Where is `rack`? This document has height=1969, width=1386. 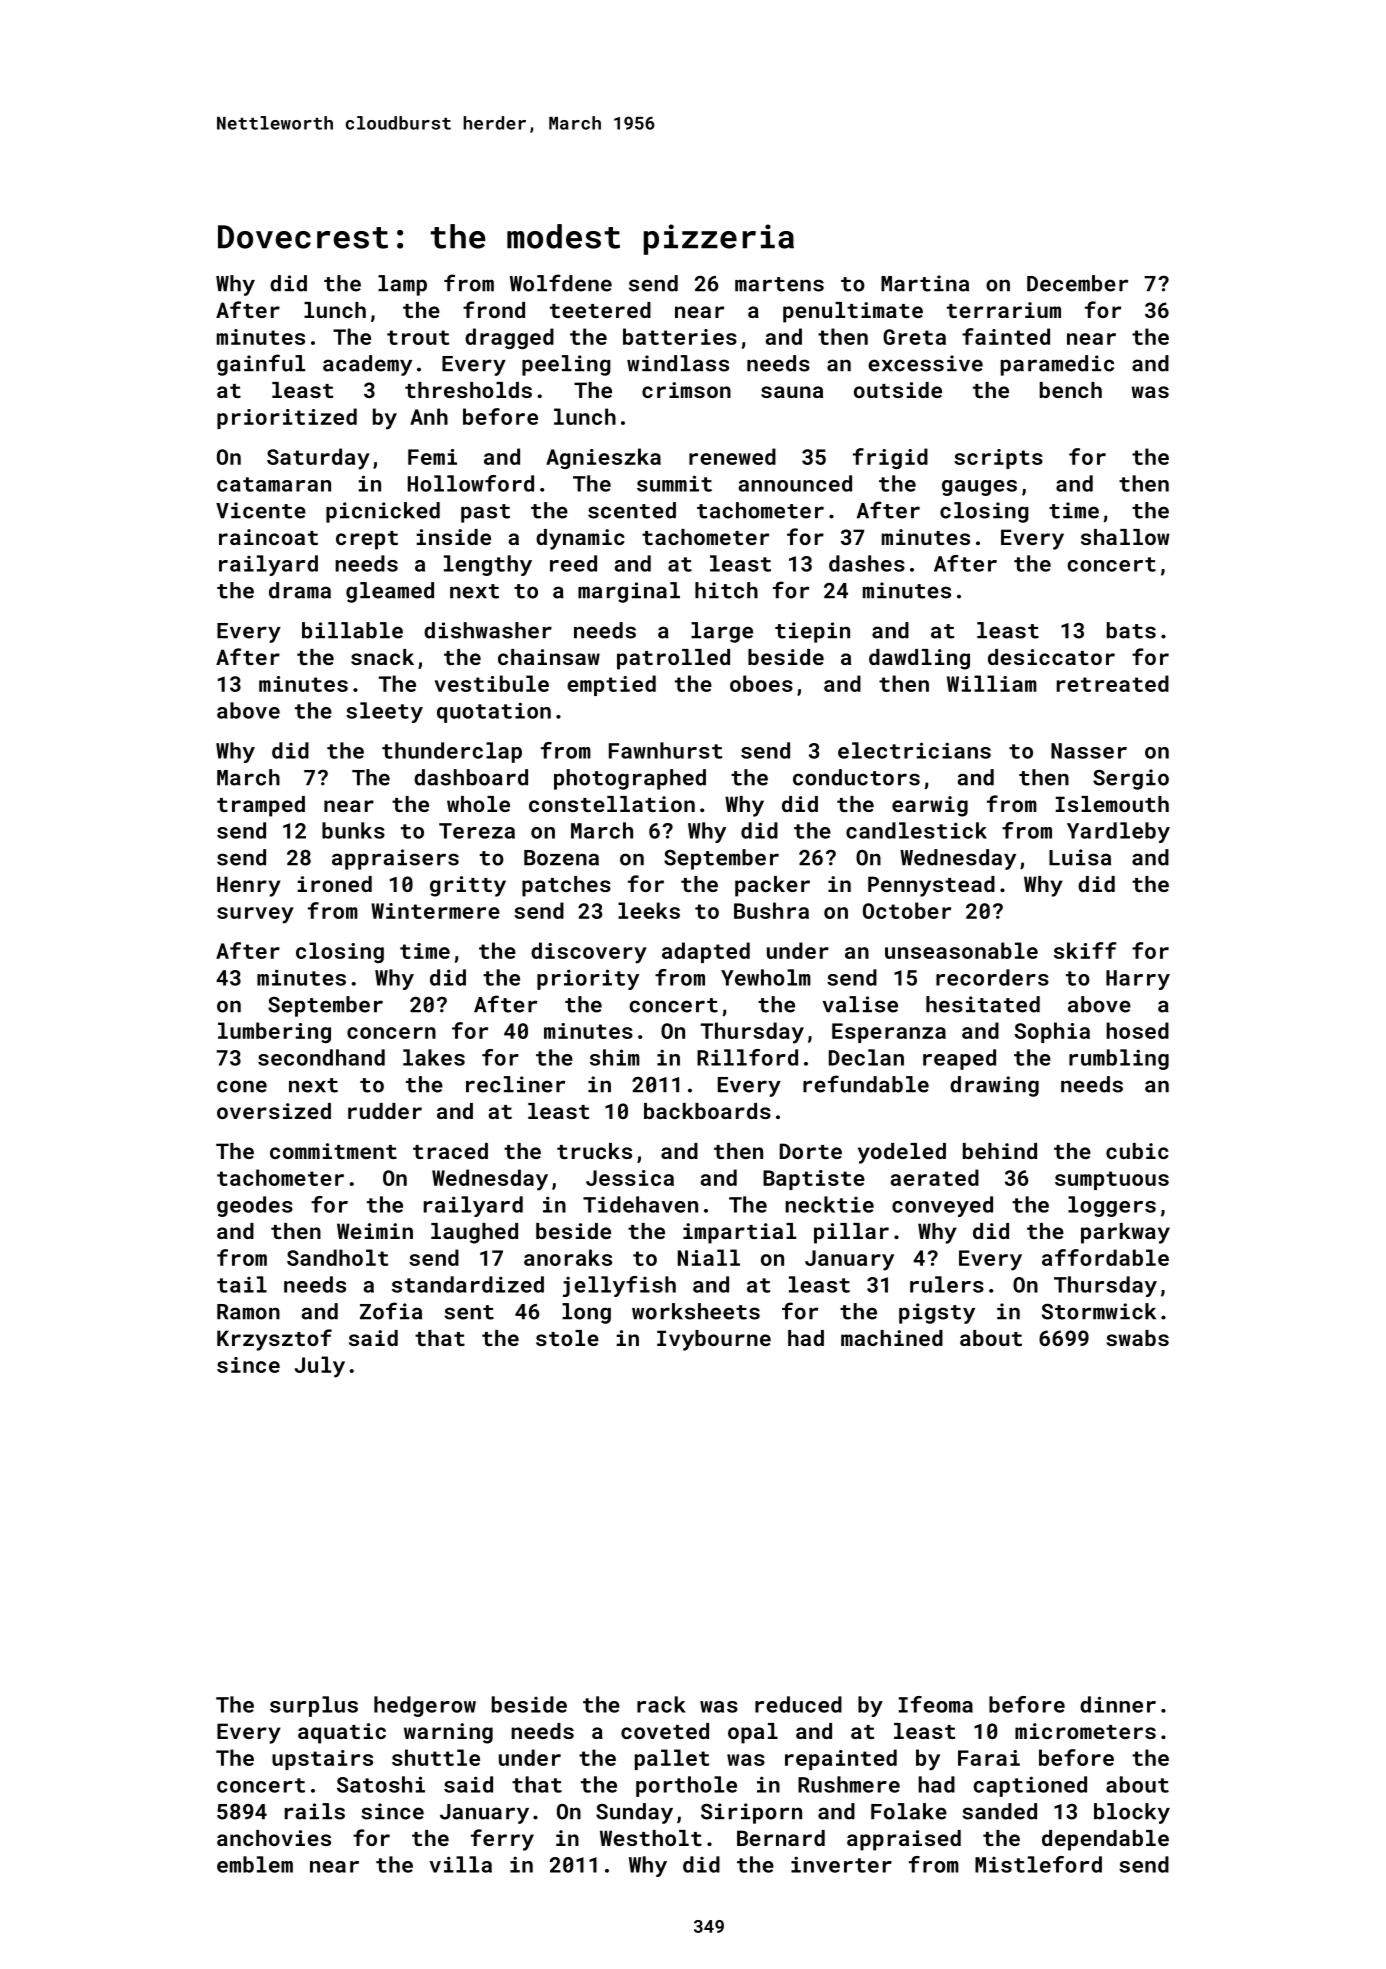 rack is located at coordinates (661, 1704).
